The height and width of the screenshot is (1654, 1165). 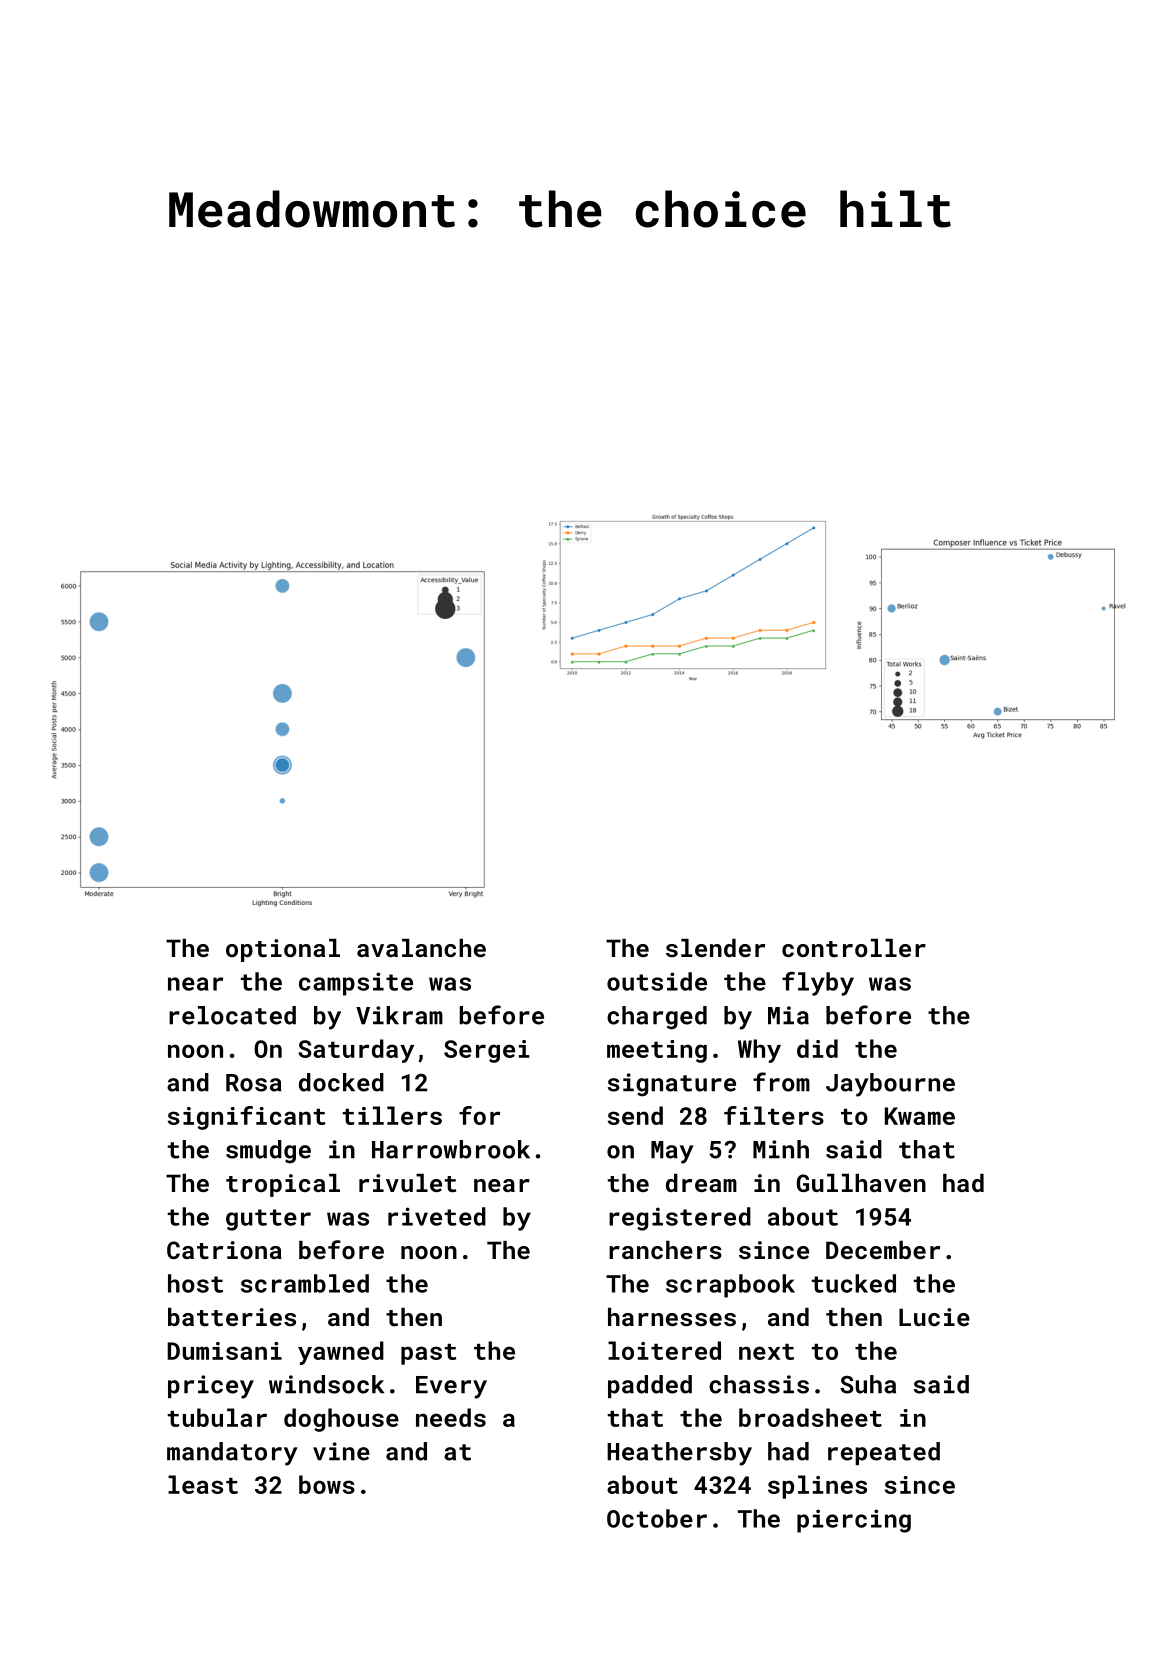 I want to click on Jaybourne, so click(x=890, y=1085).
